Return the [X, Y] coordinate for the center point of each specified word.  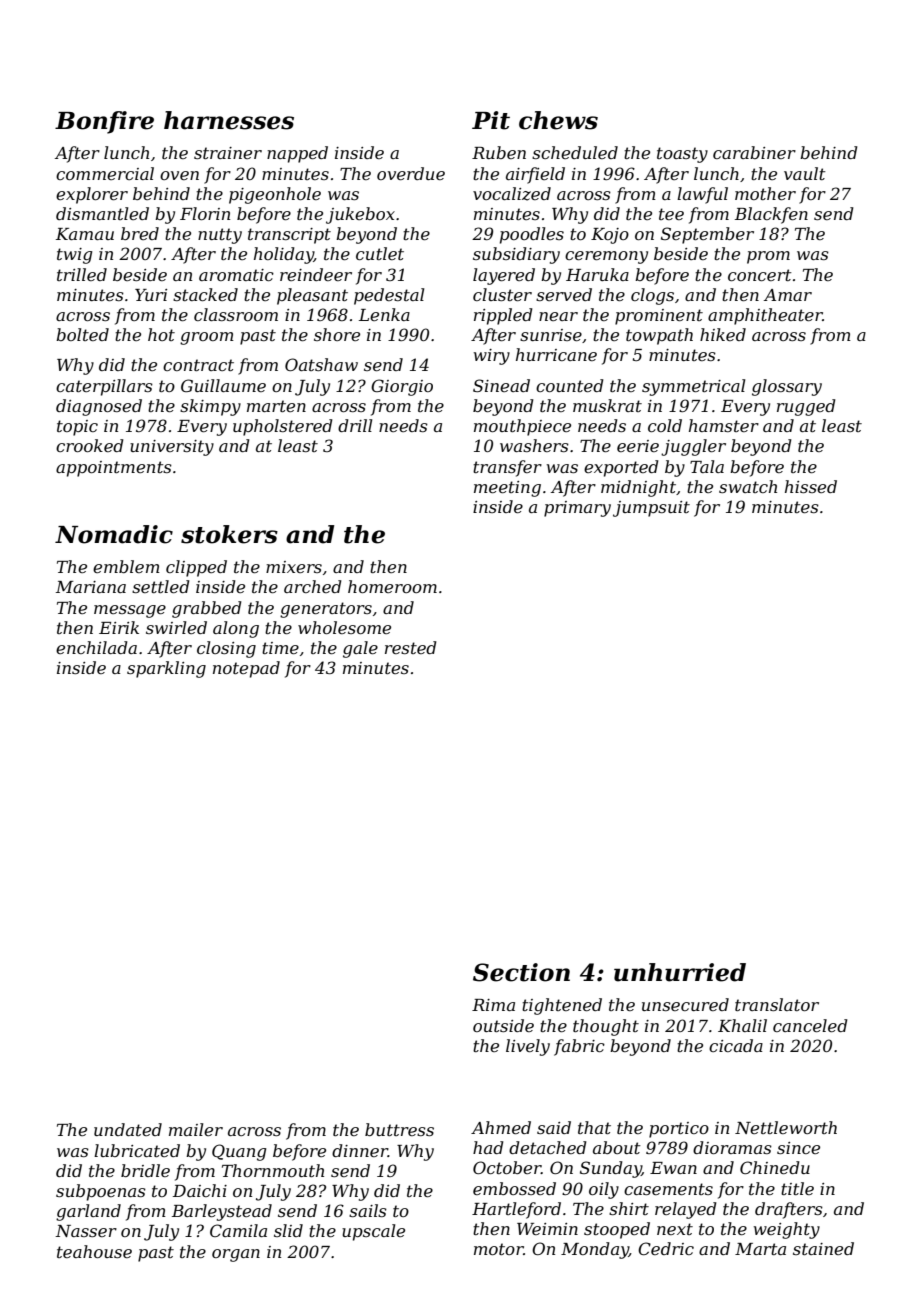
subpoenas [101, 1192]
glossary [787, 387]
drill [355, 425]
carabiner [754, 152]
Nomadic [114, 534]
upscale [373, 1232]
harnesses [229, 120]
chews [558, 120]
